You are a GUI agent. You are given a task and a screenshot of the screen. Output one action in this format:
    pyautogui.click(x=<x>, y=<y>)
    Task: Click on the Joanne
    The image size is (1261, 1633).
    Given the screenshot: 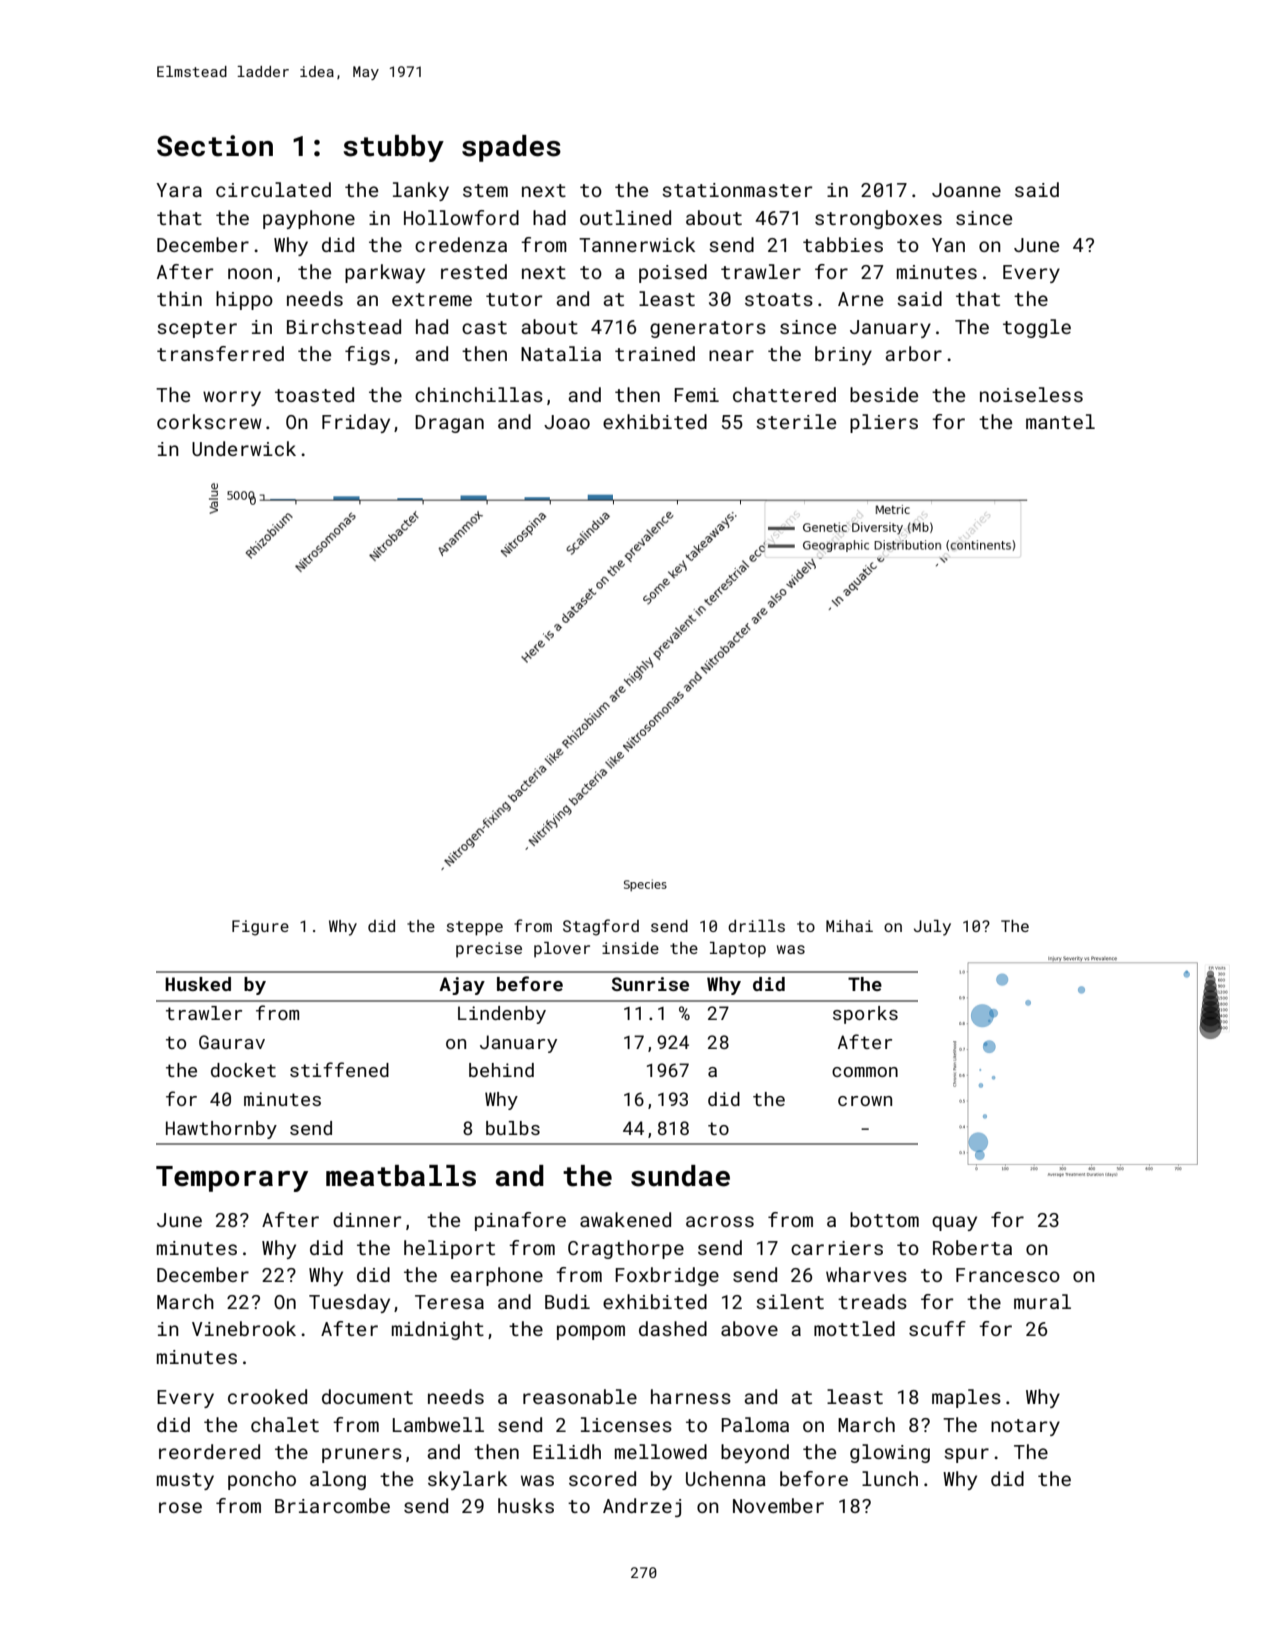 What is the action you would take?
    pyautogui.click(x=966, y=190)
